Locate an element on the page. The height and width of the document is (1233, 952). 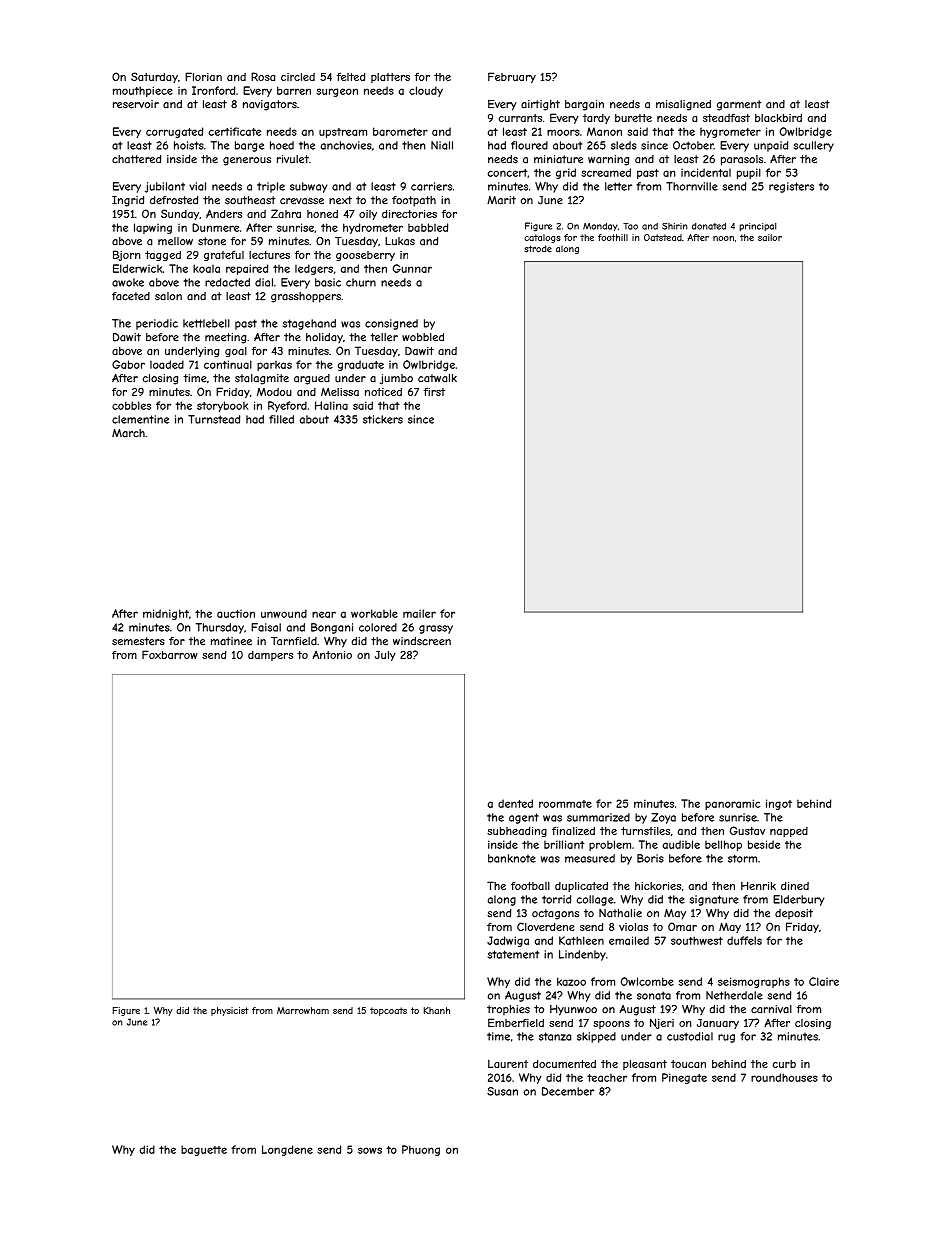
principal is located at coordinates (757, 227).
